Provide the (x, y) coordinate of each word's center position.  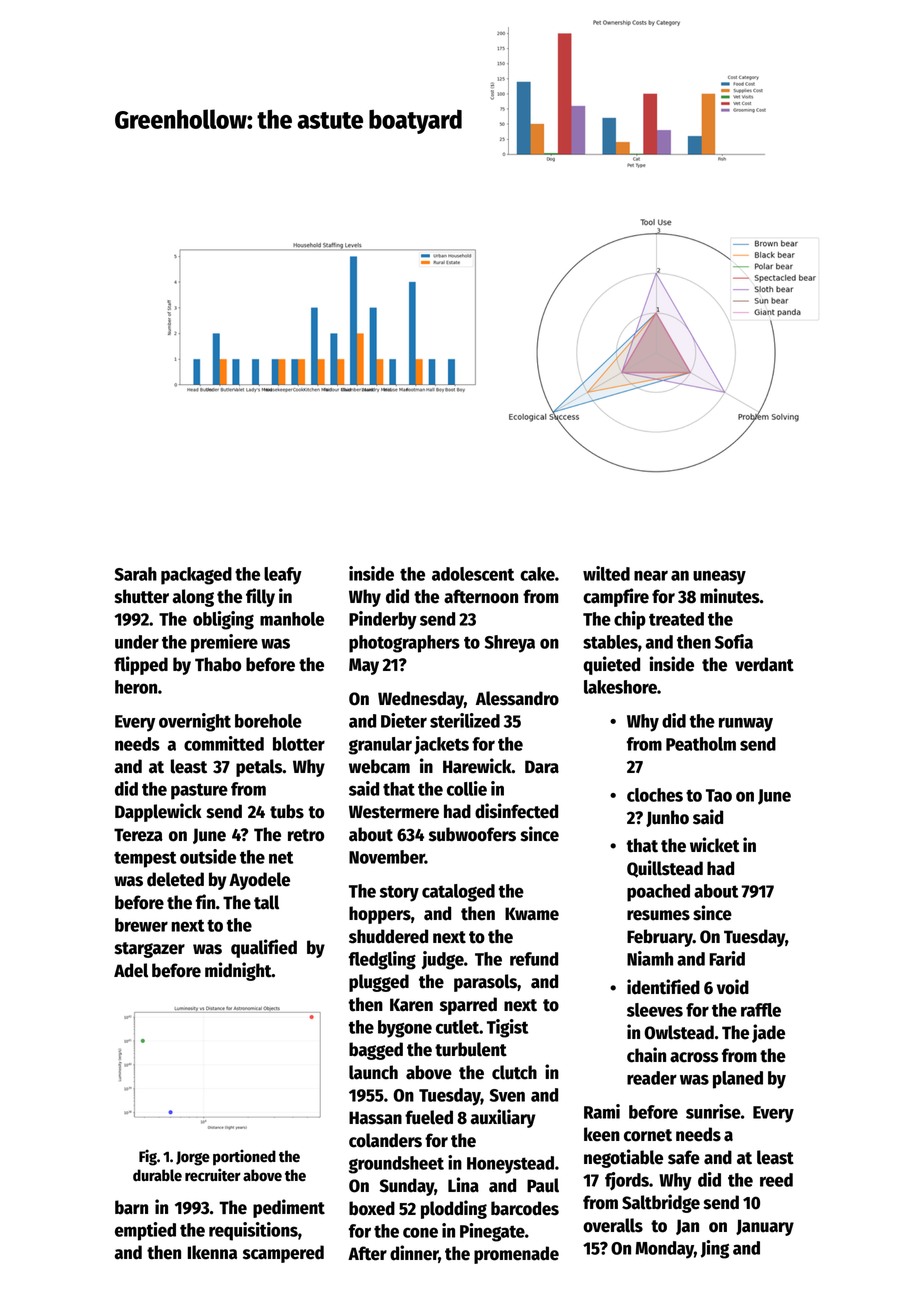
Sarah (136, 574)
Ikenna (212, 1252)
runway (746, 724)
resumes (658, 915)
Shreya (510, 644)
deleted (175, 879)
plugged (379, 983)
